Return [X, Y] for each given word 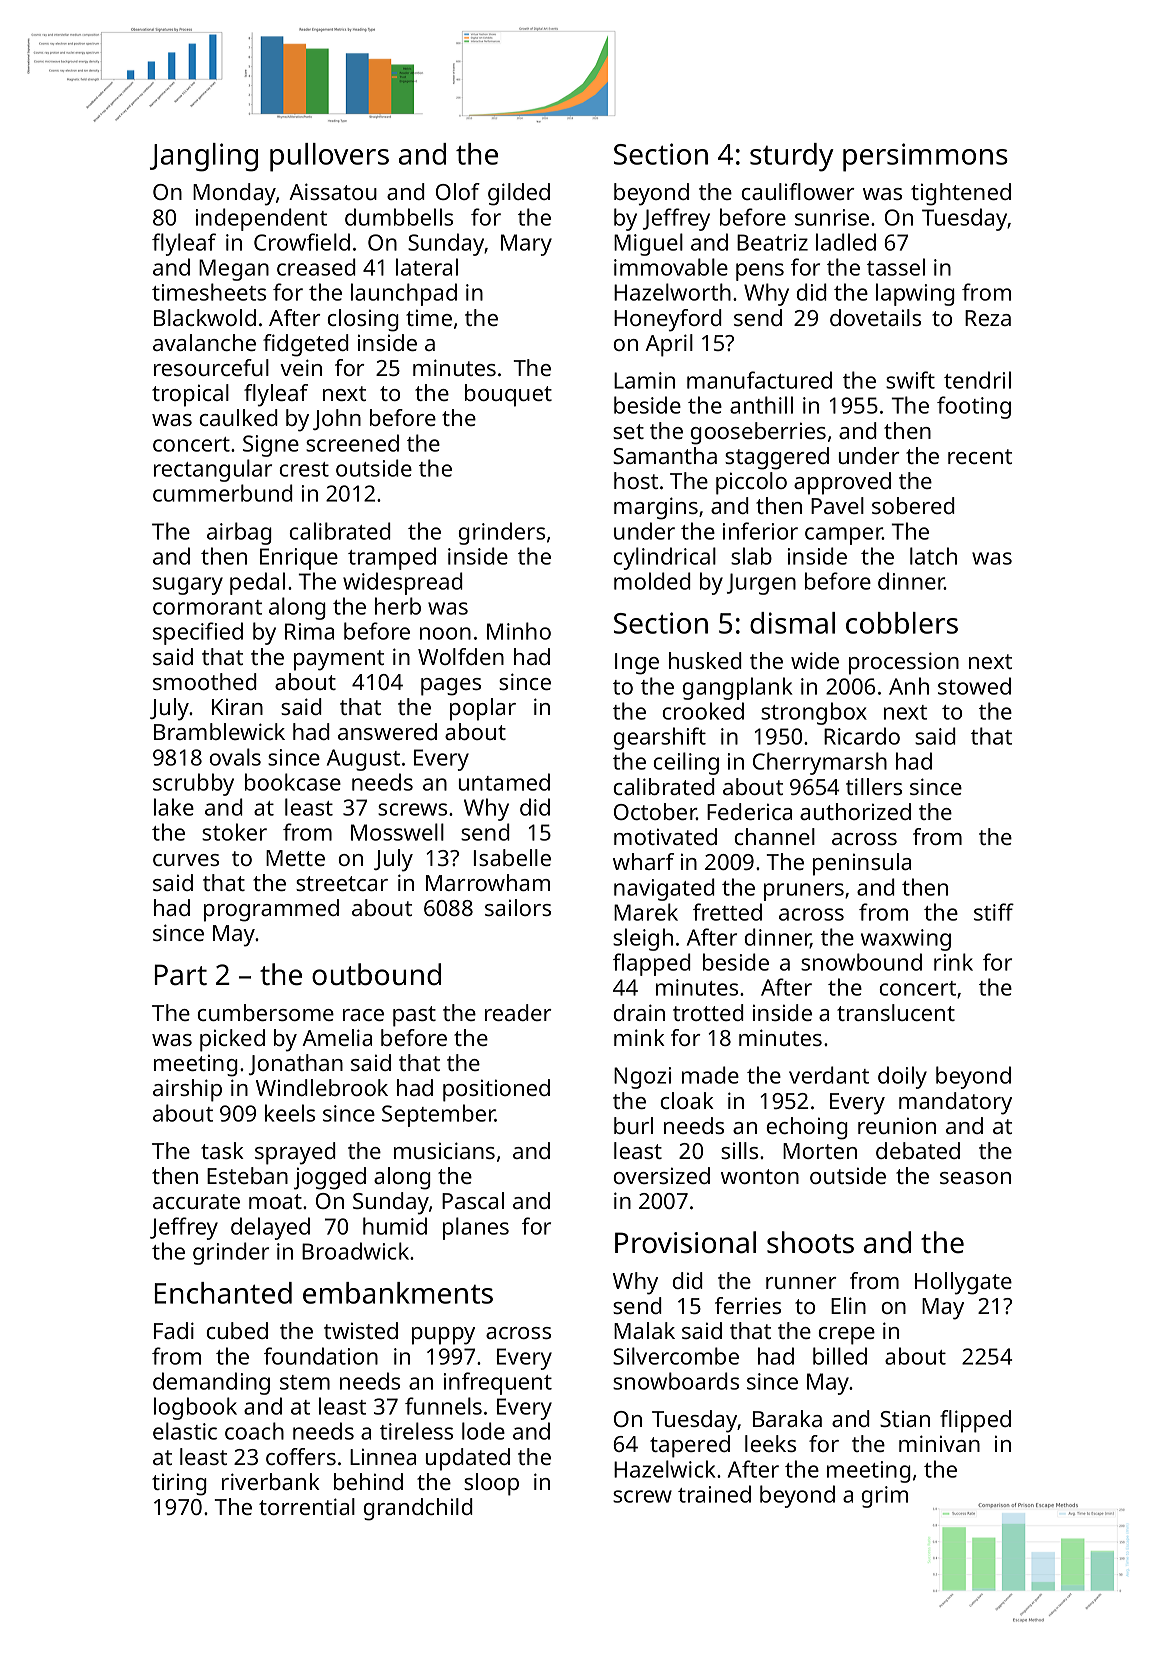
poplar [483, 709]
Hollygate [963, 1283]
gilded [519, 194]
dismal [792, 623]
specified [198, 633]
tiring [179, 1484]
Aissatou [333, 191]
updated [467, 1459]
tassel [896, 267]
